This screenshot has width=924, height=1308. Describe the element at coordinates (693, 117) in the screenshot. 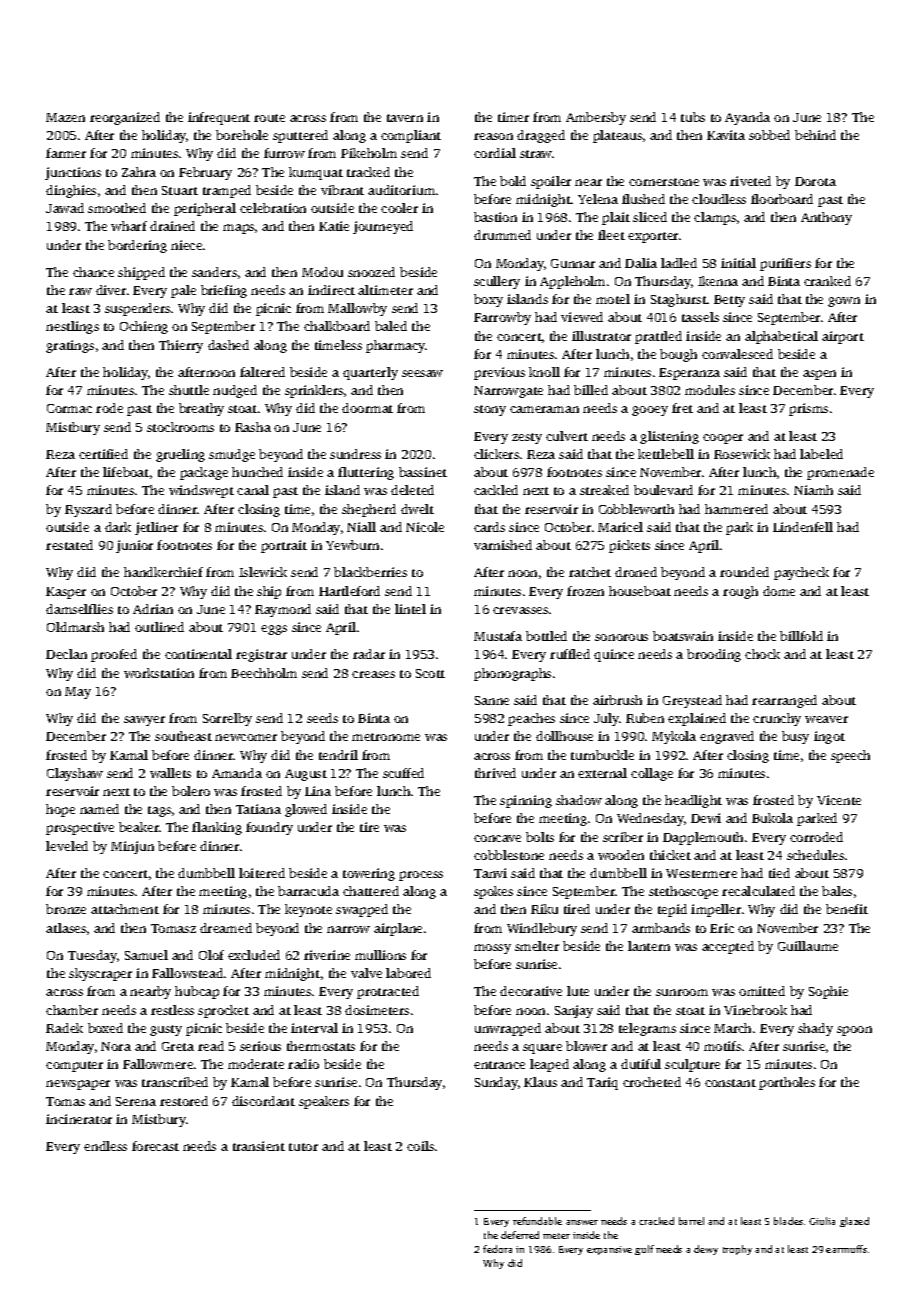

I see `tubs` at that location.
